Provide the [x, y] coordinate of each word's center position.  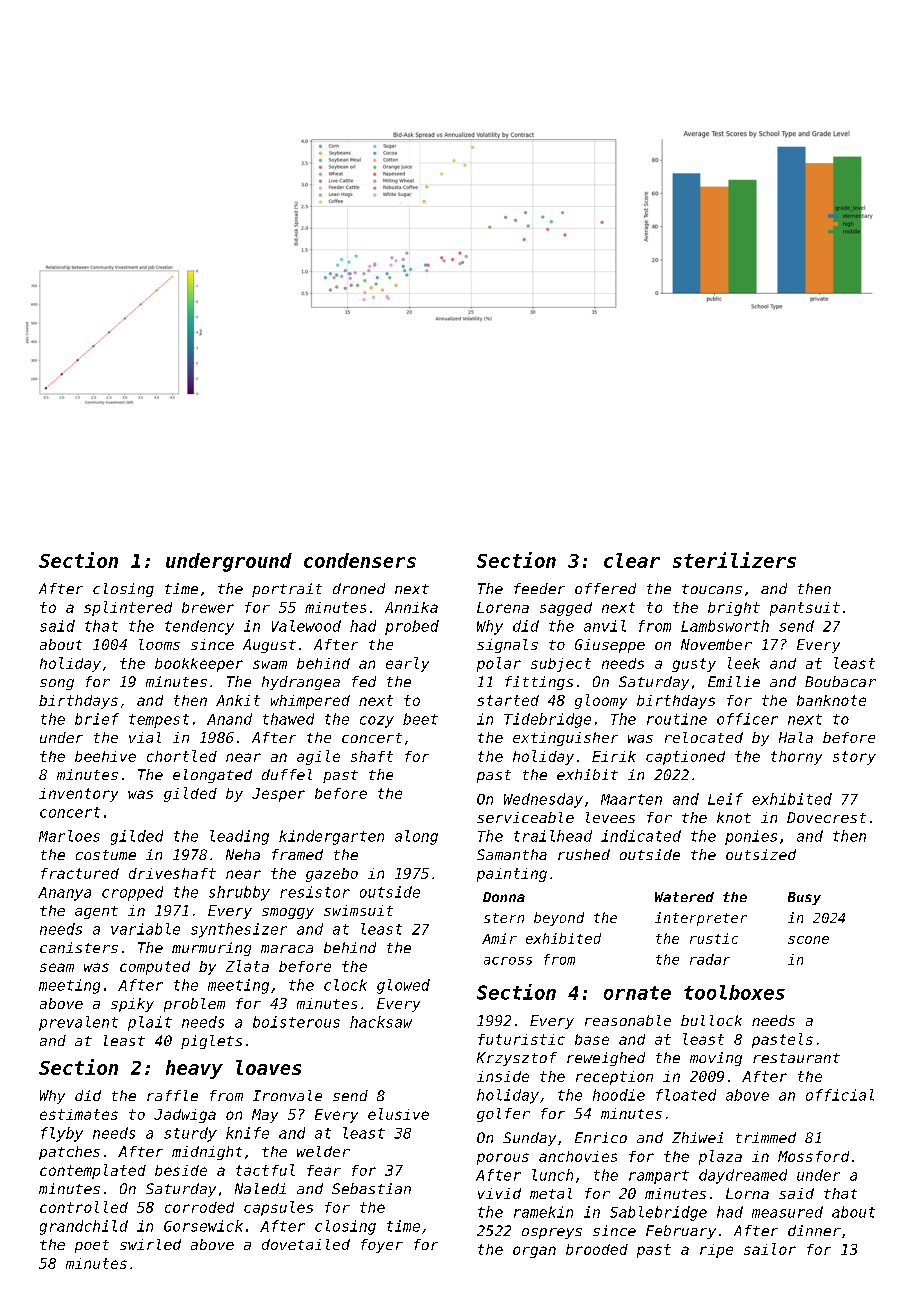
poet [92, 1246]
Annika [411, 607]
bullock [711, 1020]
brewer [208, 607]
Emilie [734, 681]
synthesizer [239, 930]
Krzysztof [517, 1059]
